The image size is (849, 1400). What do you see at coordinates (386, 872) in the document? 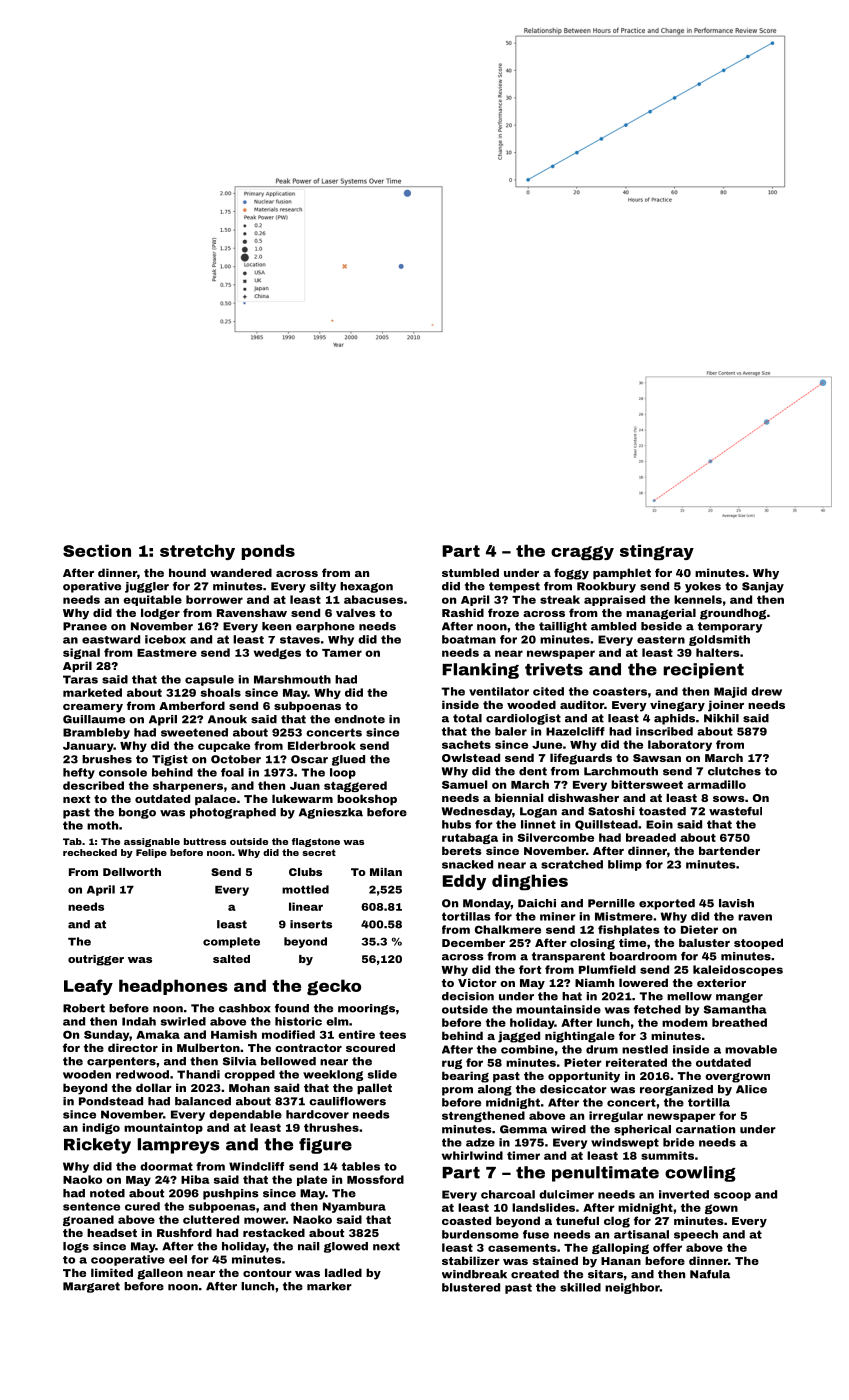
I see `Milan` at bounding box center [386, 872].
